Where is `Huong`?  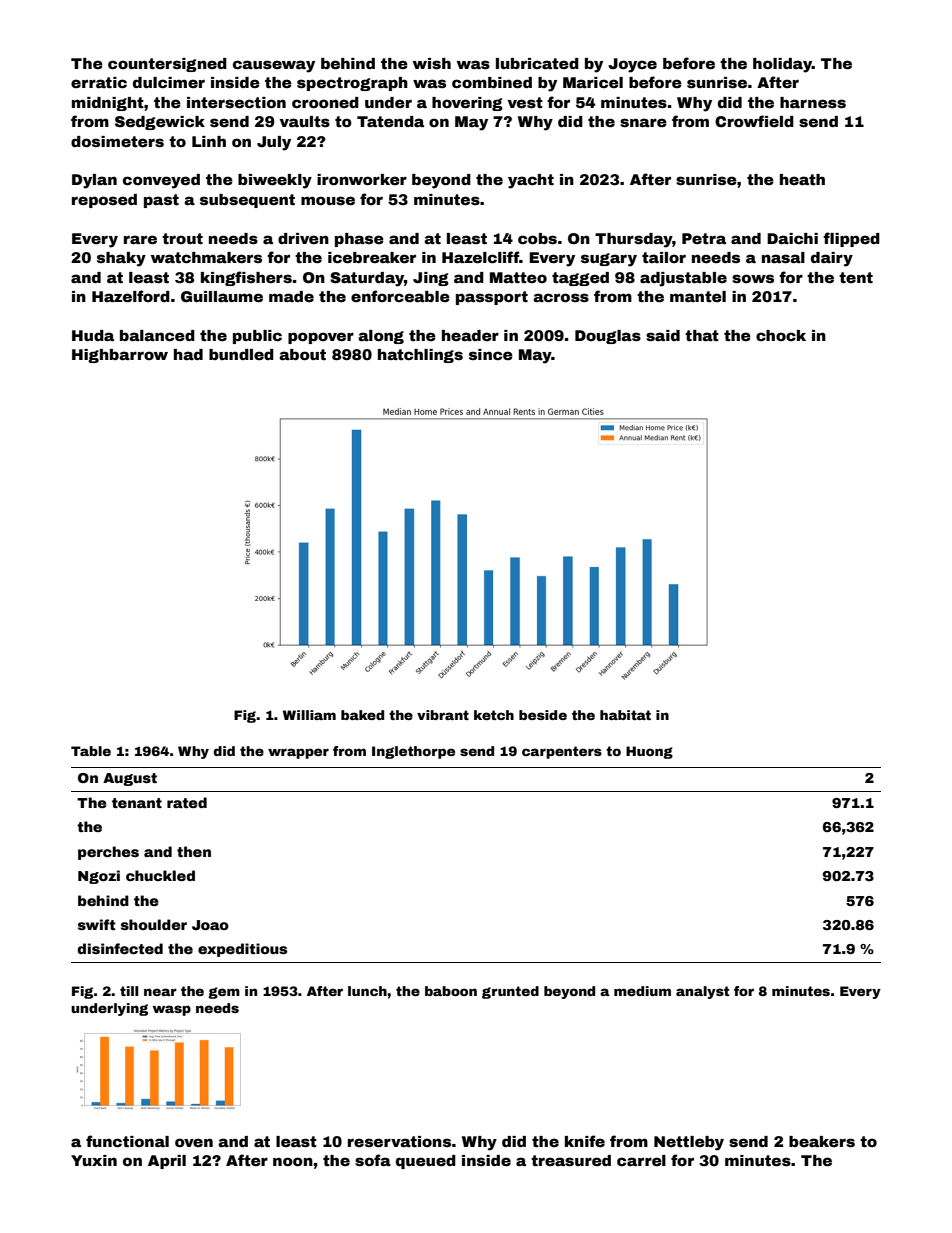
Huong is located at coordinates (649, 752).
